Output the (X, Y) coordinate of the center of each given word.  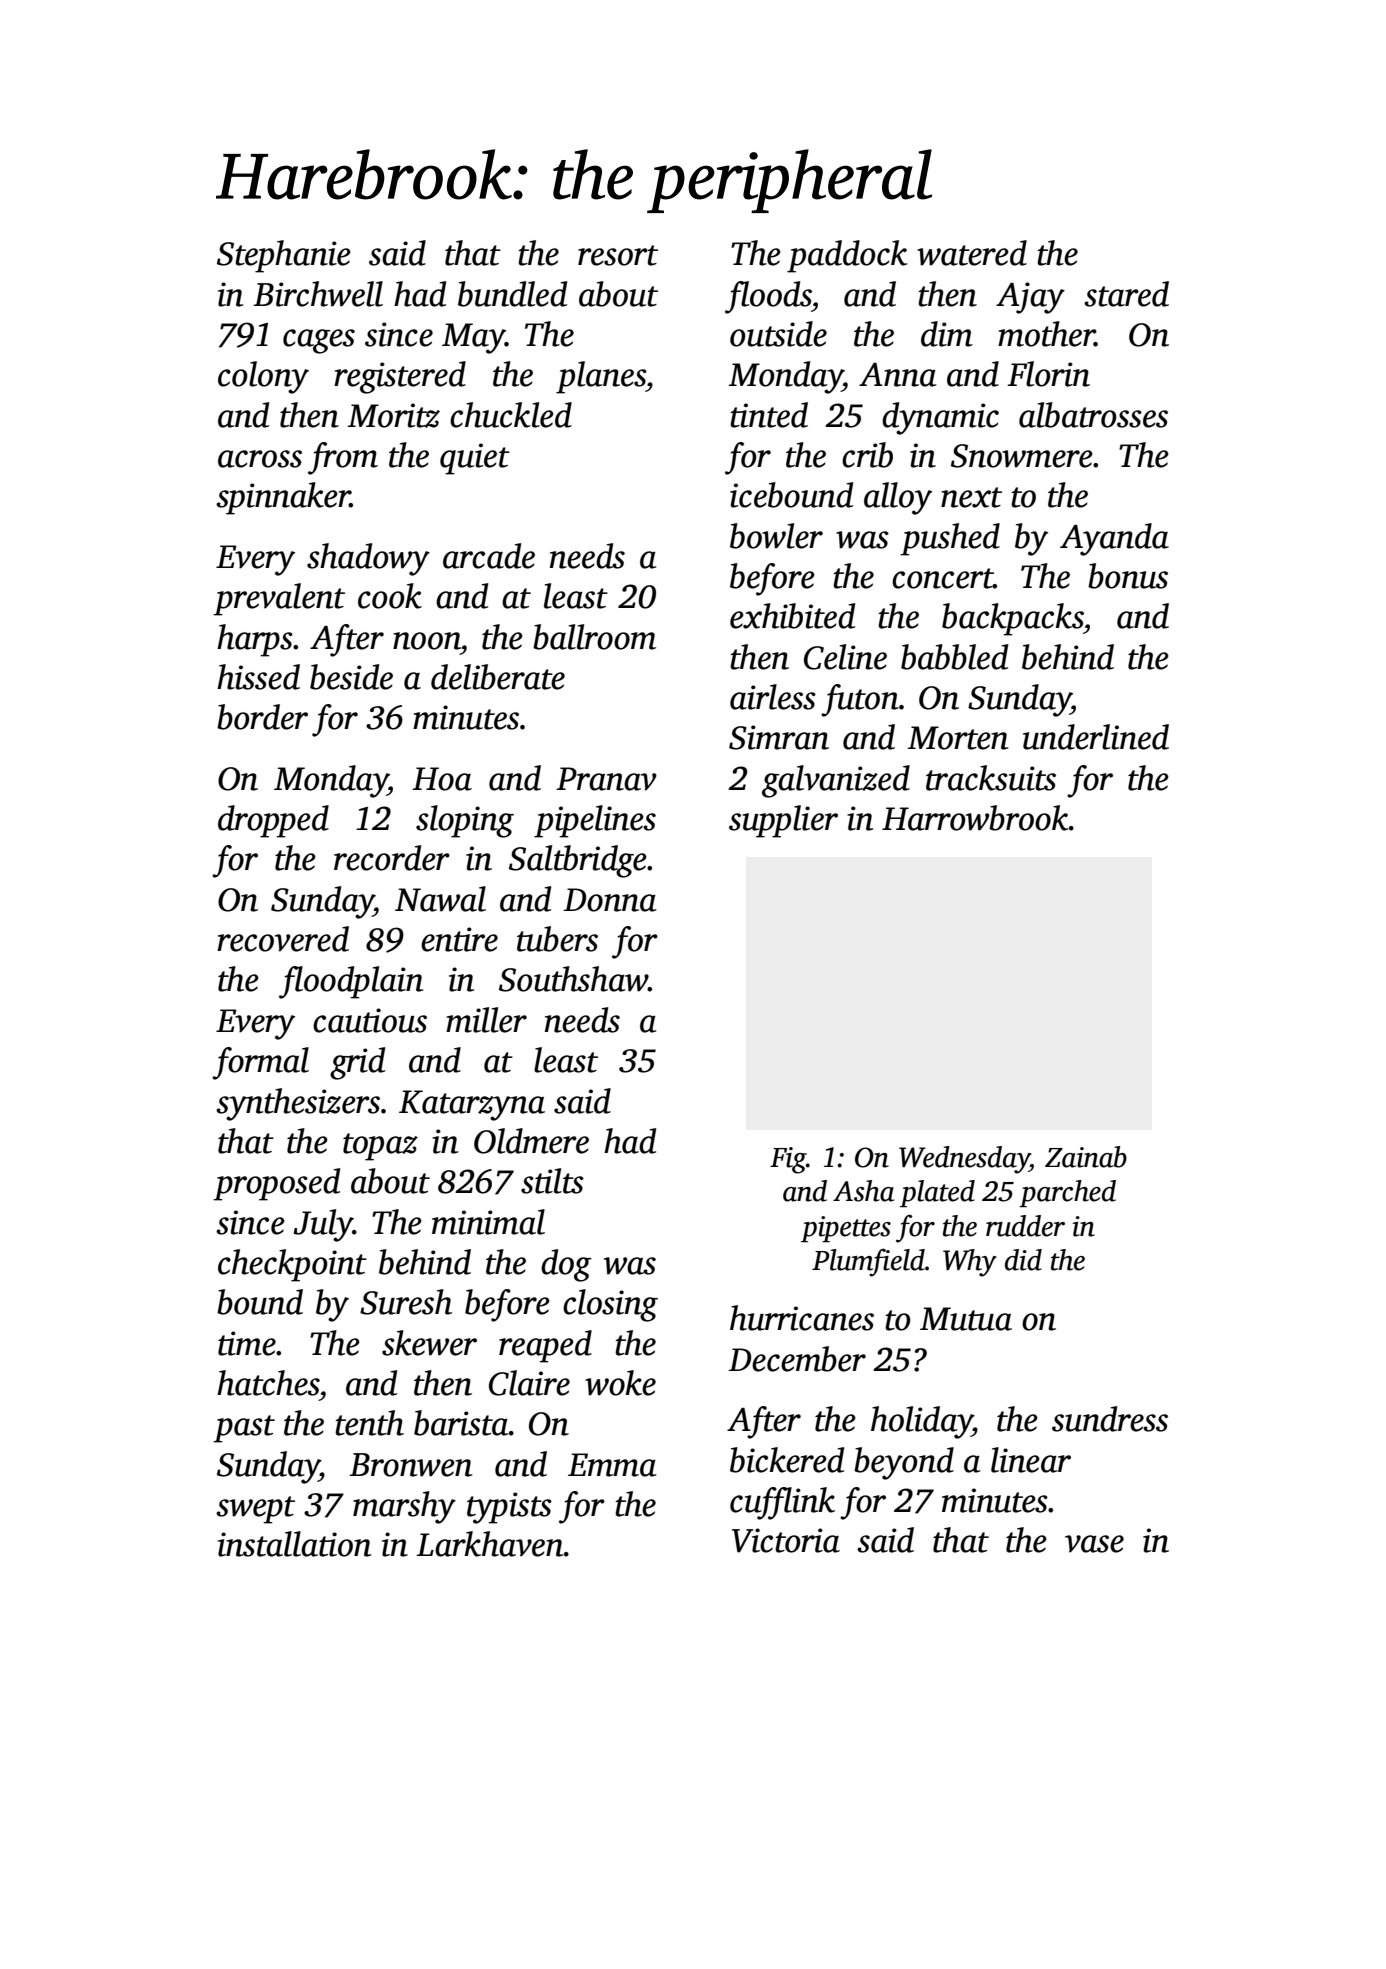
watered (972, 253)
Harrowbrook (975, 818)
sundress (1110, 1419)
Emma (612, 1465)
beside (351, 677)
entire (459, 939)
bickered (787, 1460)
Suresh (406, 1302)
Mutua (966, 1319)
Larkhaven (490, 1544)
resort (618, 255)
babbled (954, 657)
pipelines (595, 821)
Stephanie (284, 256)
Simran (779, 737)
